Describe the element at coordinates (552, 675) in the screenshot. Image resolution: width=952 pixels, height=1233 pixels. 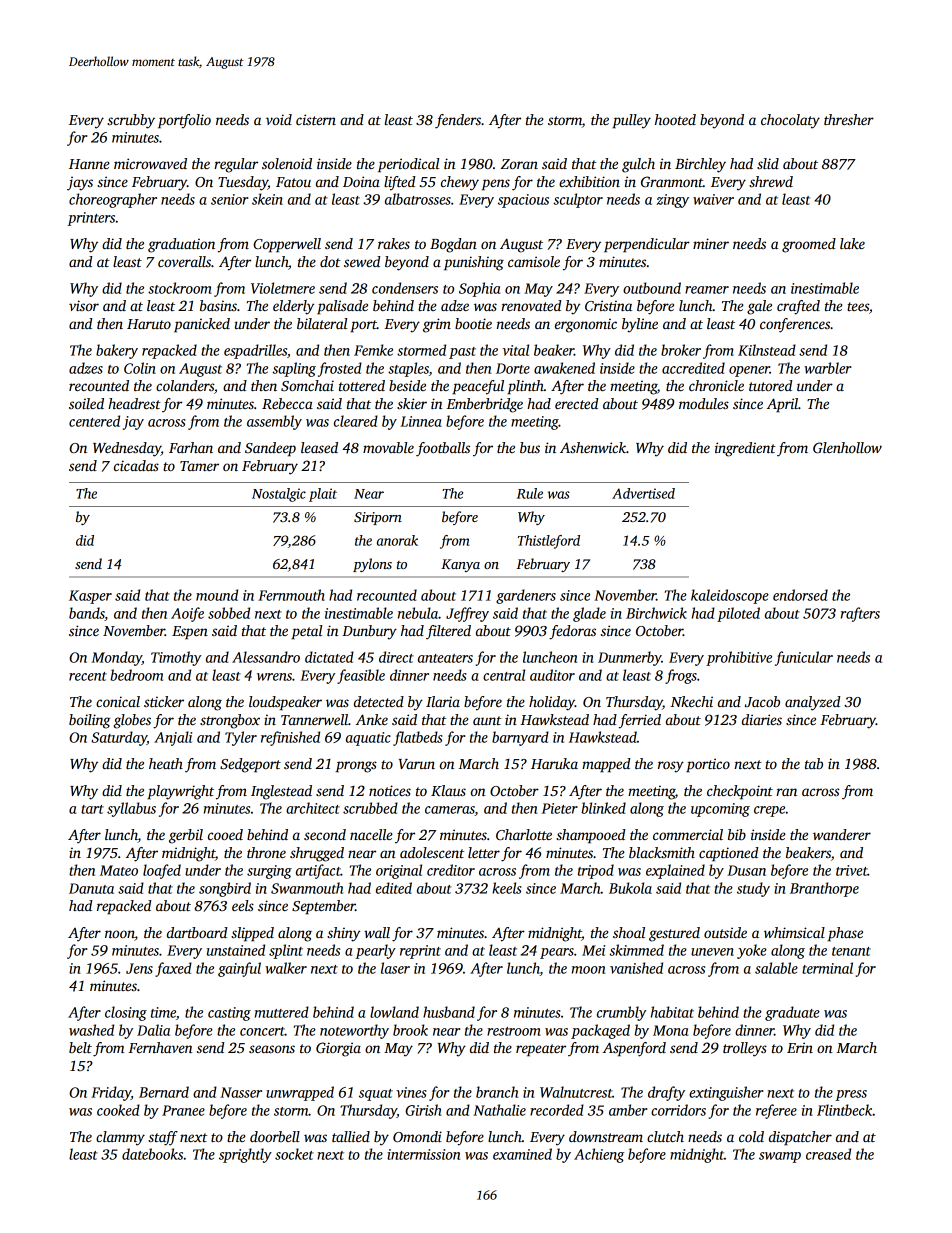
I see `auditor` at that location.
